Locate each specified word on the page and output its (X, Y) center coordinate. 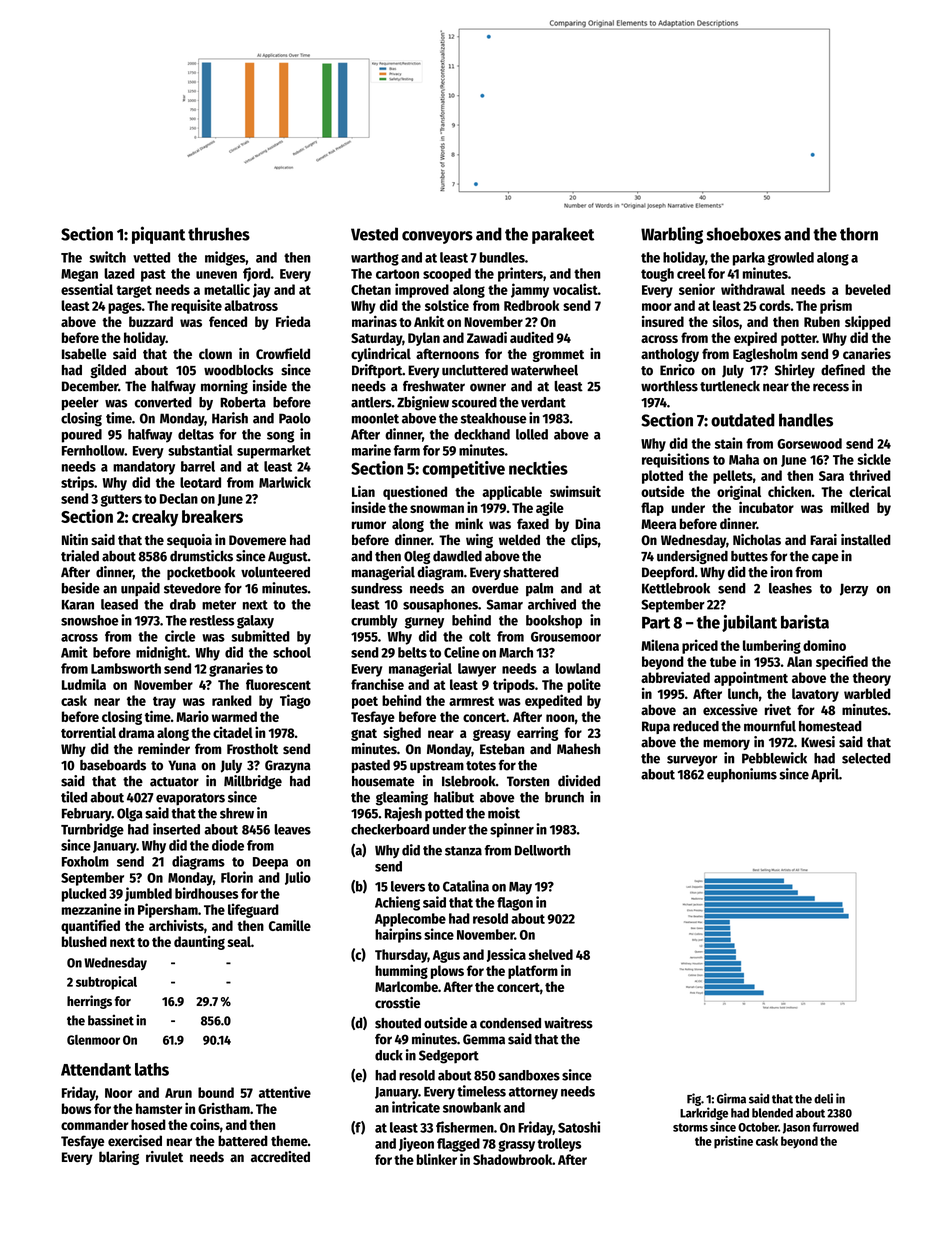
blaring (119, 1158)
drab (183, 604)
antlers (371, 402)
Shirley (795, 371)
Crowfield (283, 354)
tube (723, 661)
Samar (505, 604)
